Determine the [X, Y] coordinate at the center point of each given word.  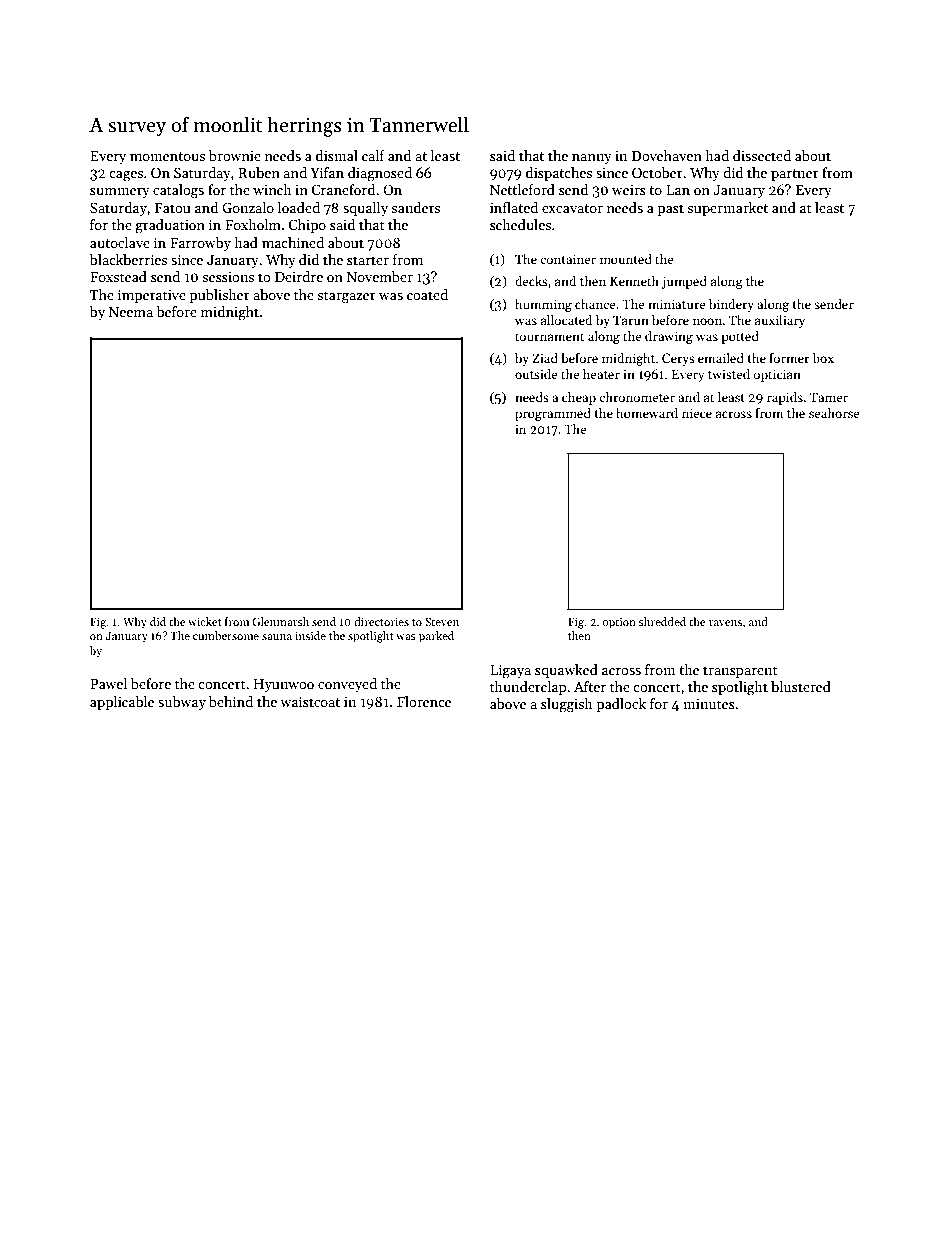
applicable [122, 703]
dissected [762, 155]
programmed [553, 414]
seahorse [834, 413]
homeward [647, 413]
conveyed [347, 685]
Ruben [259, 172]
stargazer [347, 297]
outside [536, 374]
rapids [785, 398]
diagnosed [380, 174]
